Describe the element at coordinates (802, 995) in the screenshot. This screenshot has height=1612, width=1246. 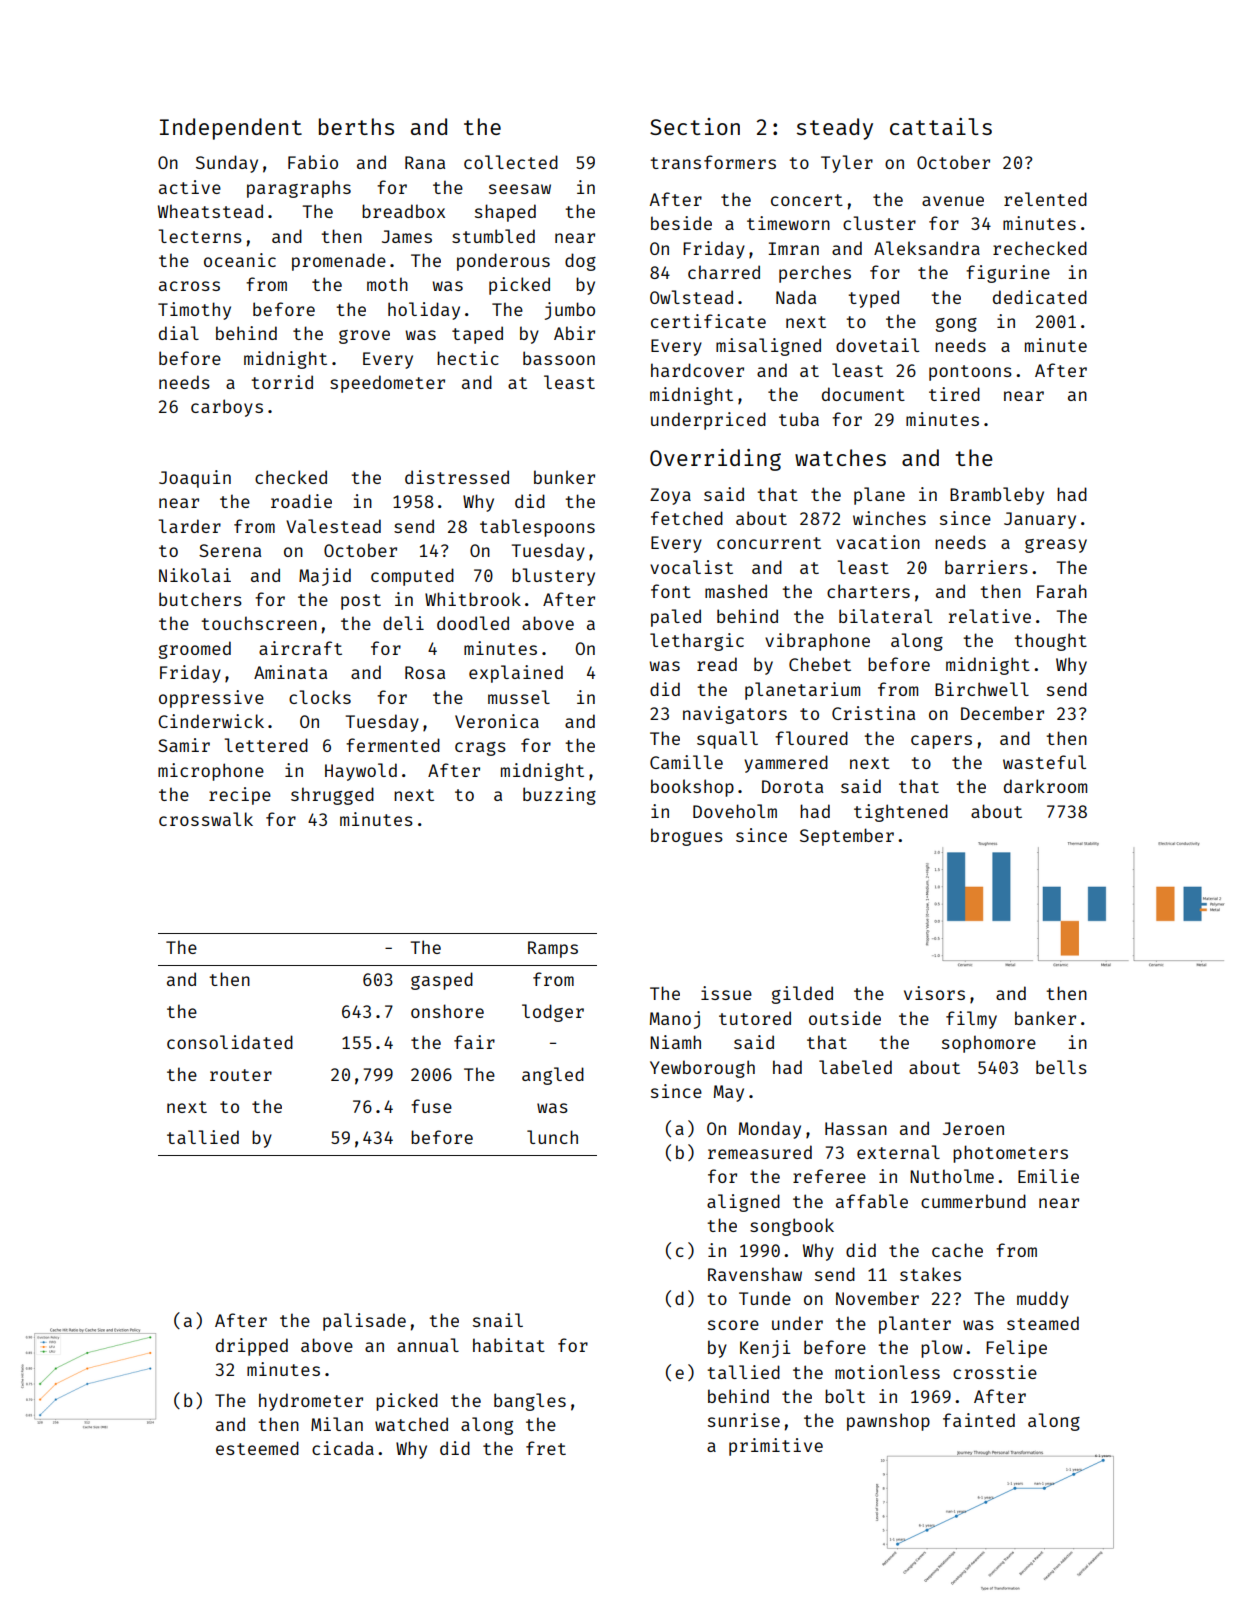
I see `gilded` at that location.
